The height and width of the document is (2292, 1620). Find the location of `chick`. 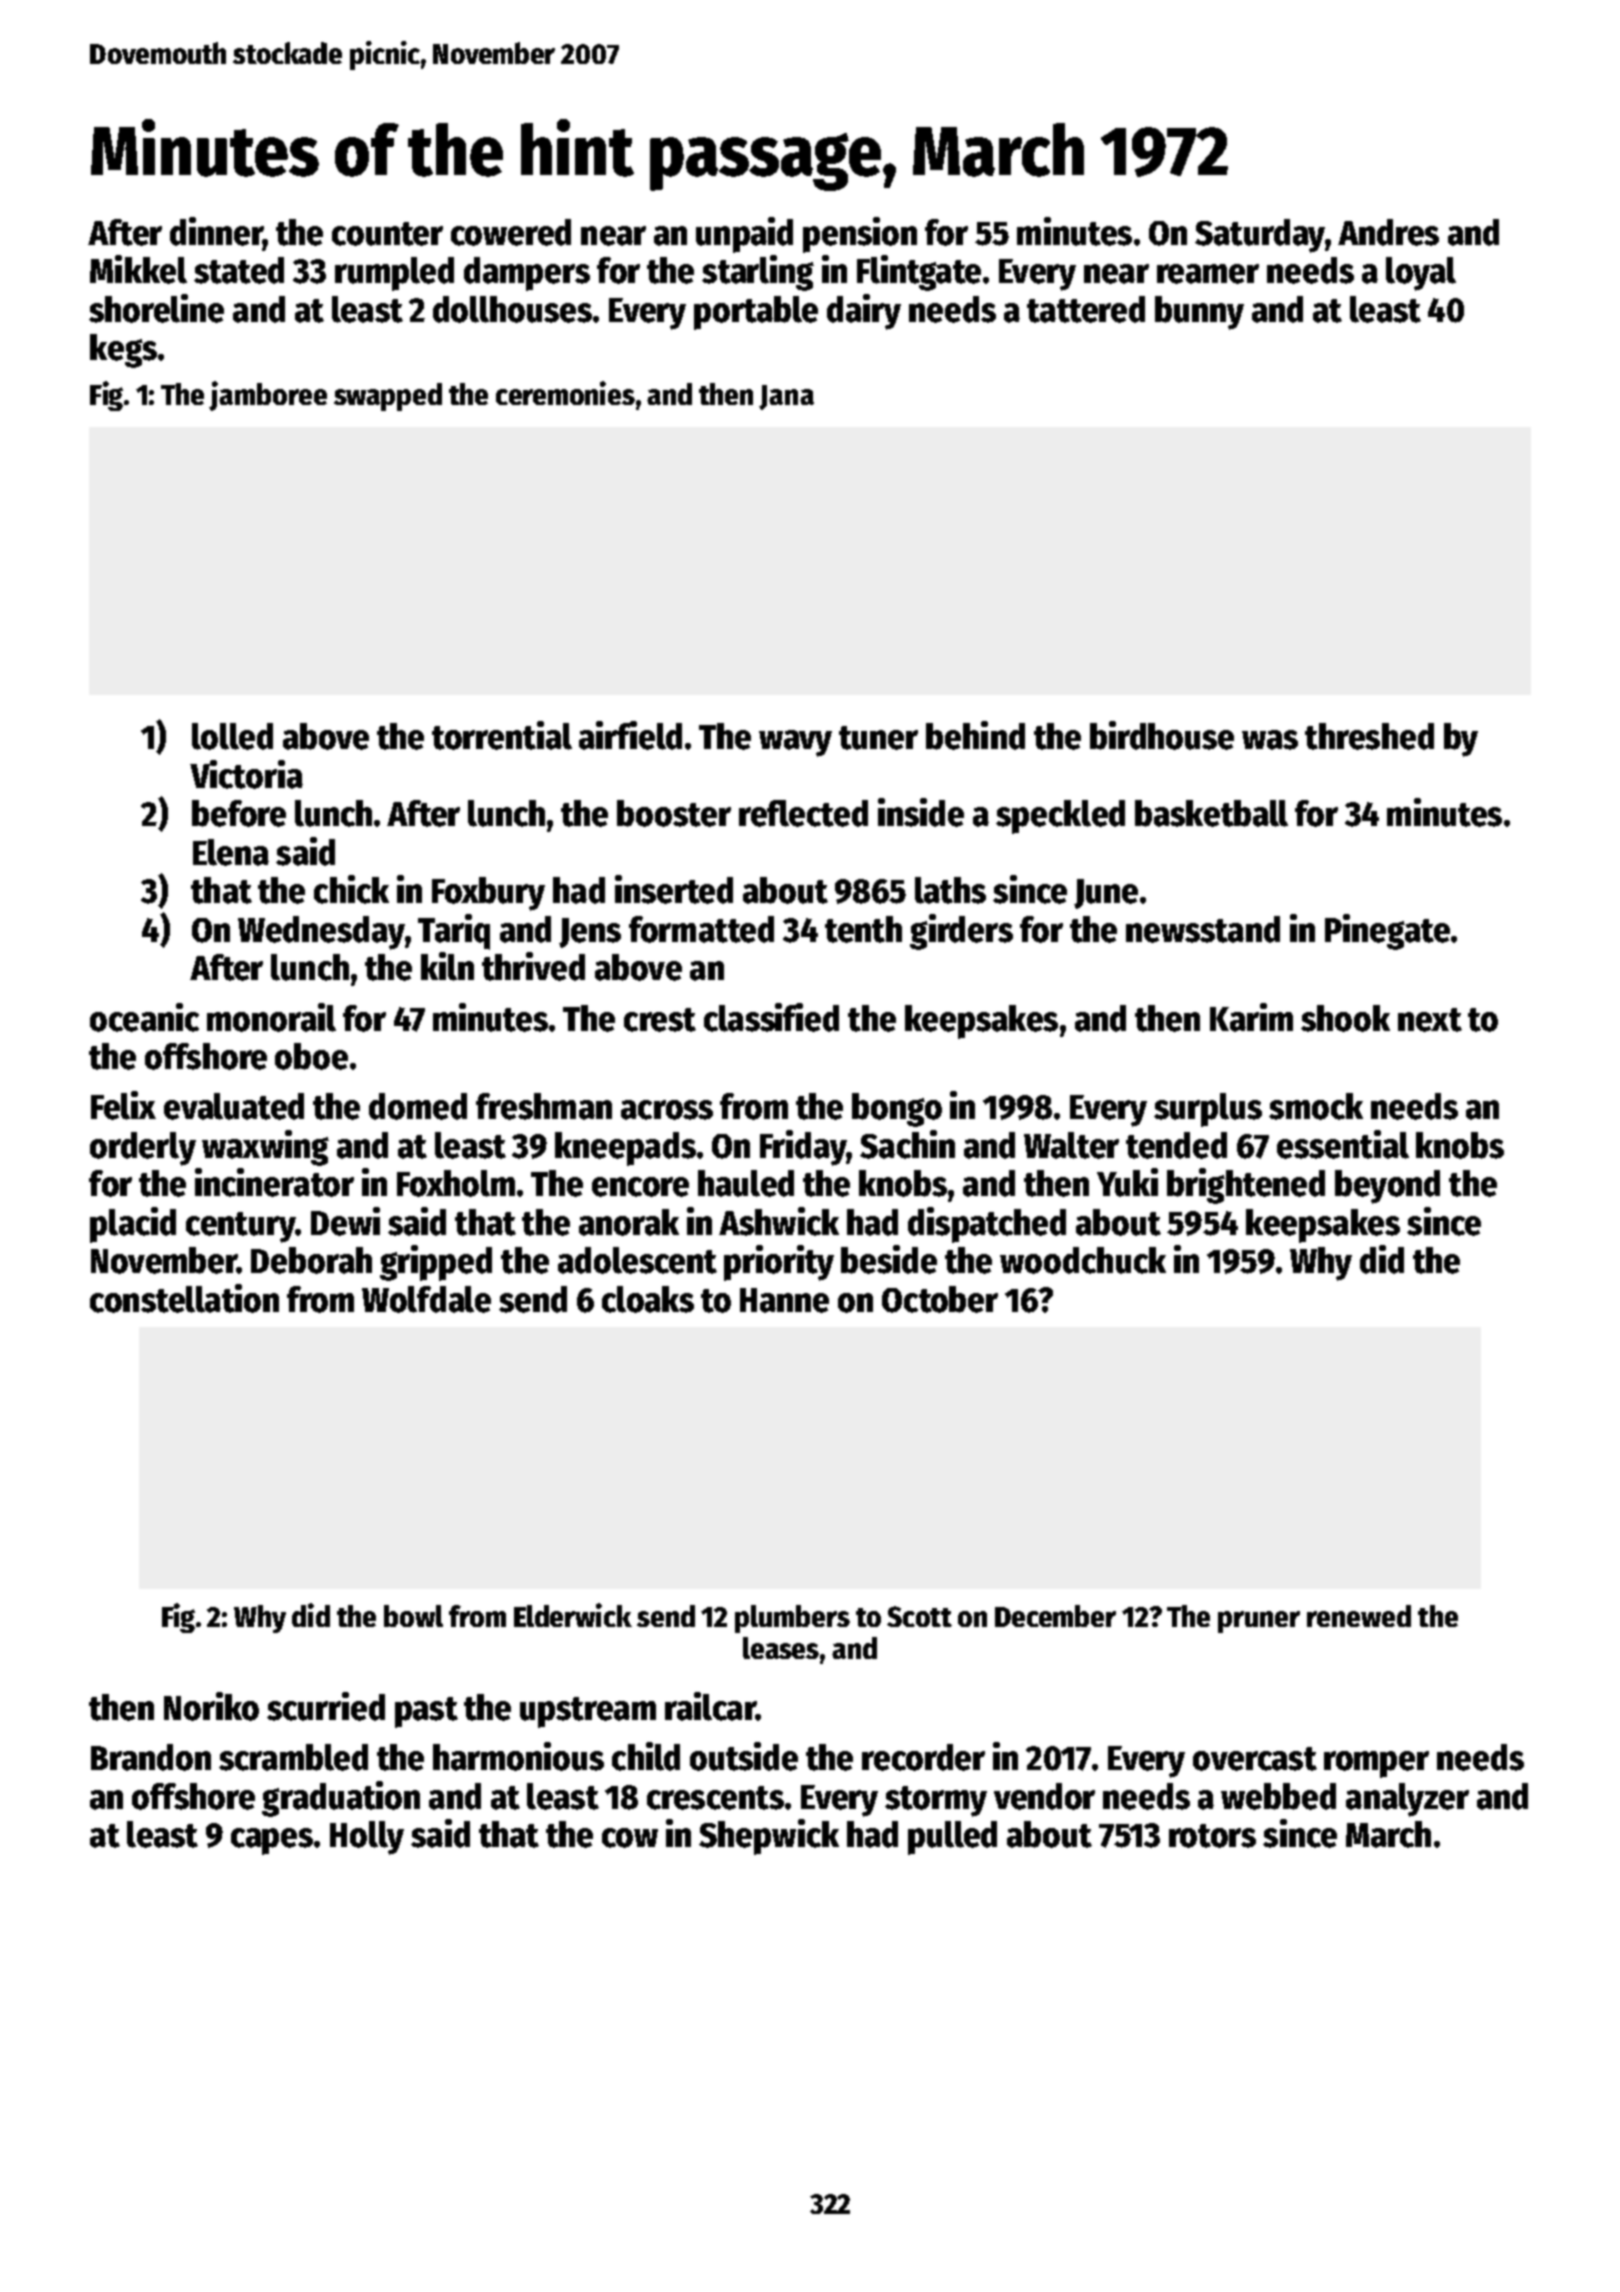

chick is located at coordinates (351, 889).
